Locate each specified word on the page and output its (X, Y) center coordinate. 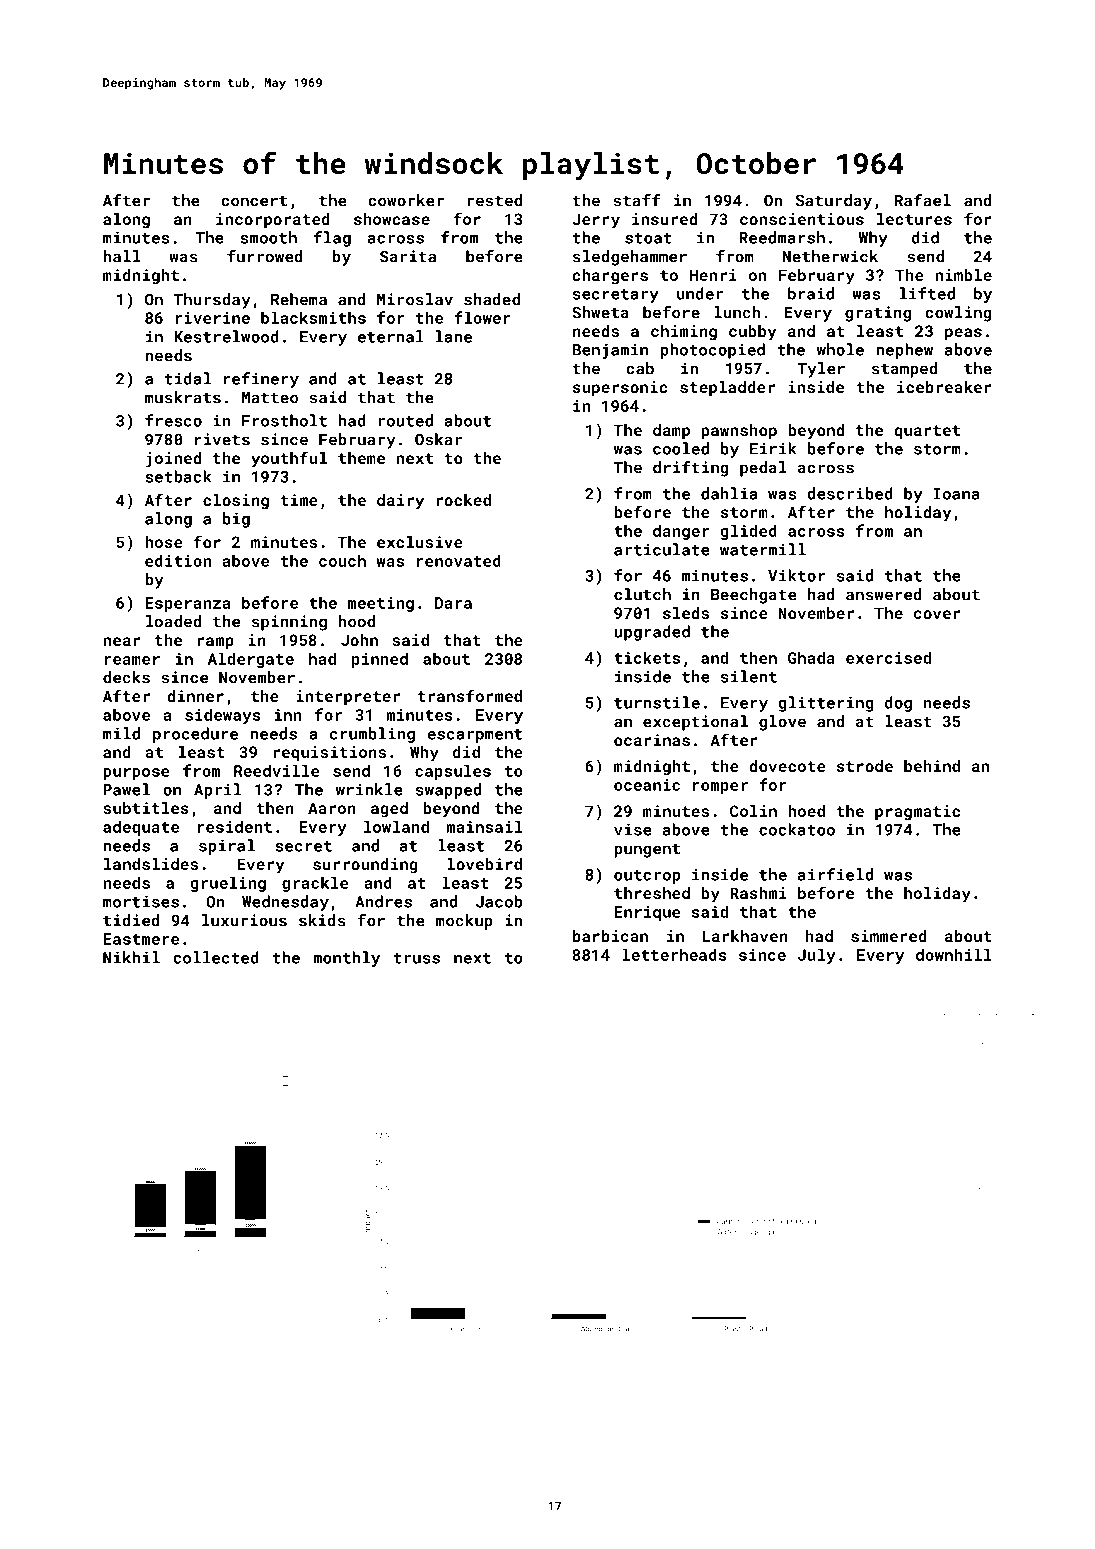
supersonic (620, 389)
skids (322, 920)
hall (121, 256)
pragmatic (917, 813)
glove (782, 723)
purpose (136, 774)
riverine (213, 318)
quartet (927, 432)
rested (494, 200)
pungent (647, 850)
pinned (380, 660)
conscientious (802, 219)
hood (356, 621)
